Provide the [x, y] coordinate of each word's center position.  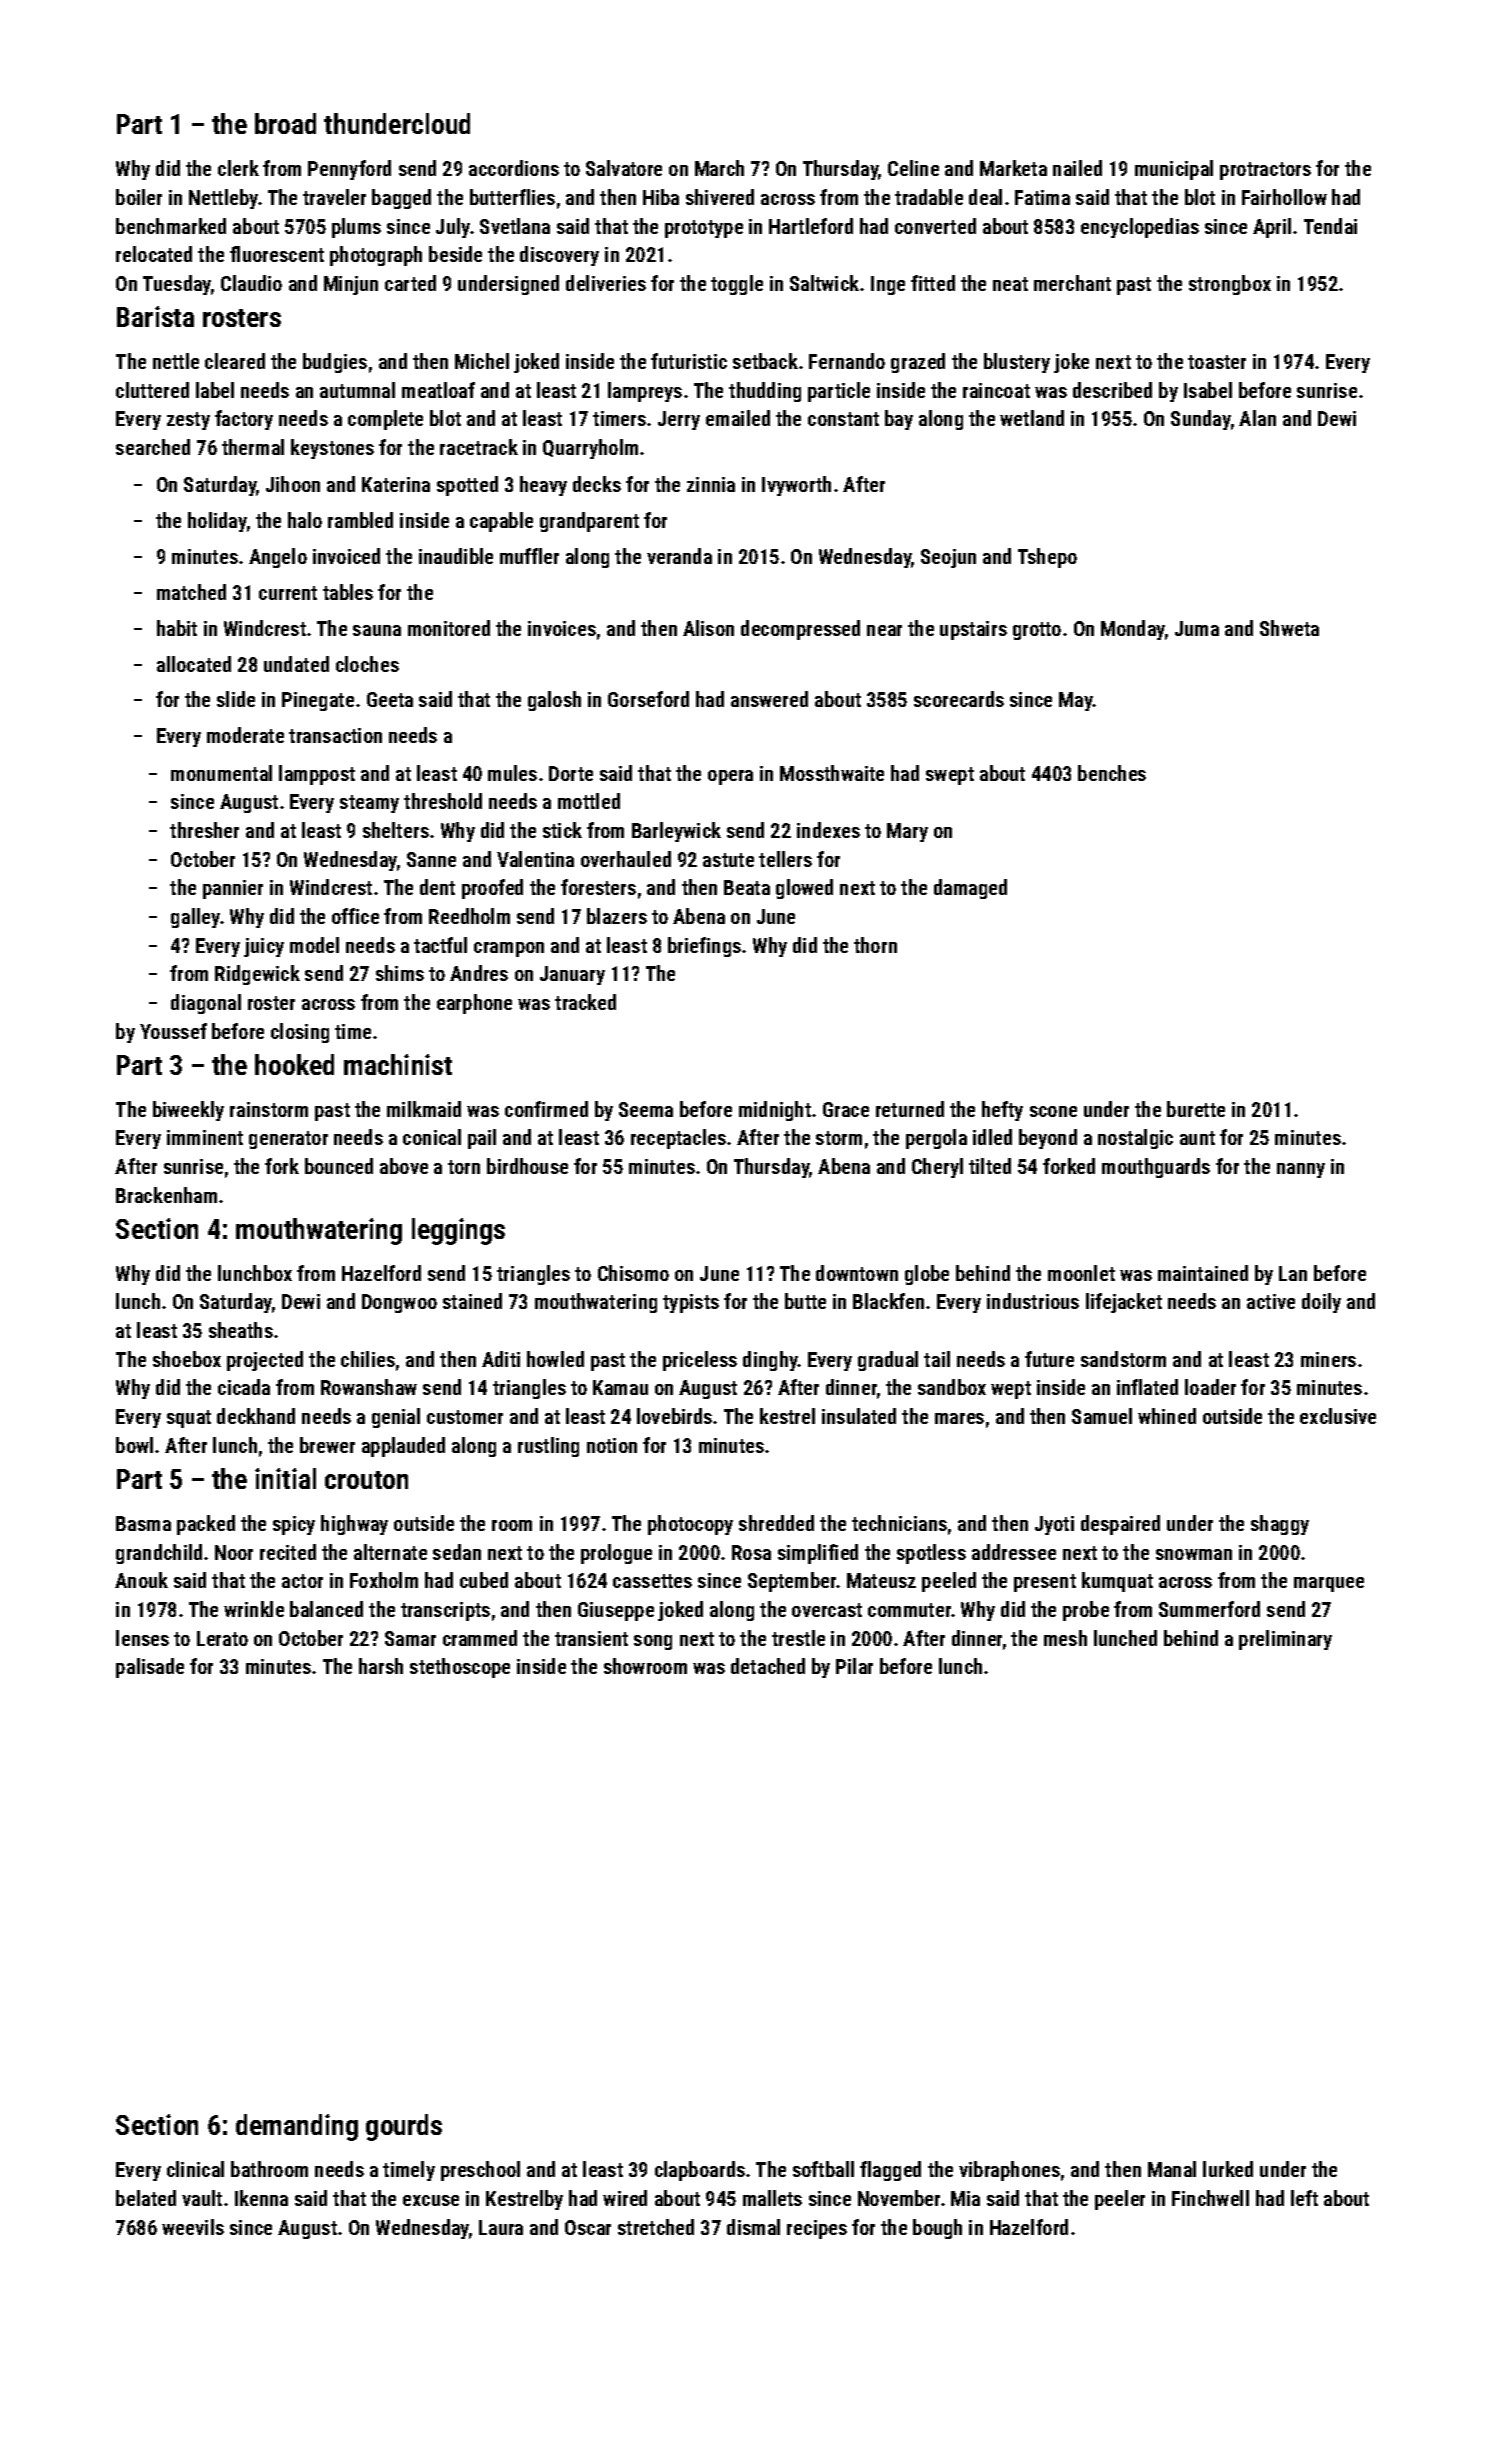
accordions [514, 168]
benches [1112, 773]
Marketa [1013, 168]
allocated [194, 664]
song [653, 1642]
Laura [501, 2227]
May [1076, 701]
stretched [656, 2227]
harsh [381, 1666]
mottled [589, 801]
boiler [139, 197]
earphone [474, 1004]
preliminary [1285, 1640]
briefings [704, 947]
